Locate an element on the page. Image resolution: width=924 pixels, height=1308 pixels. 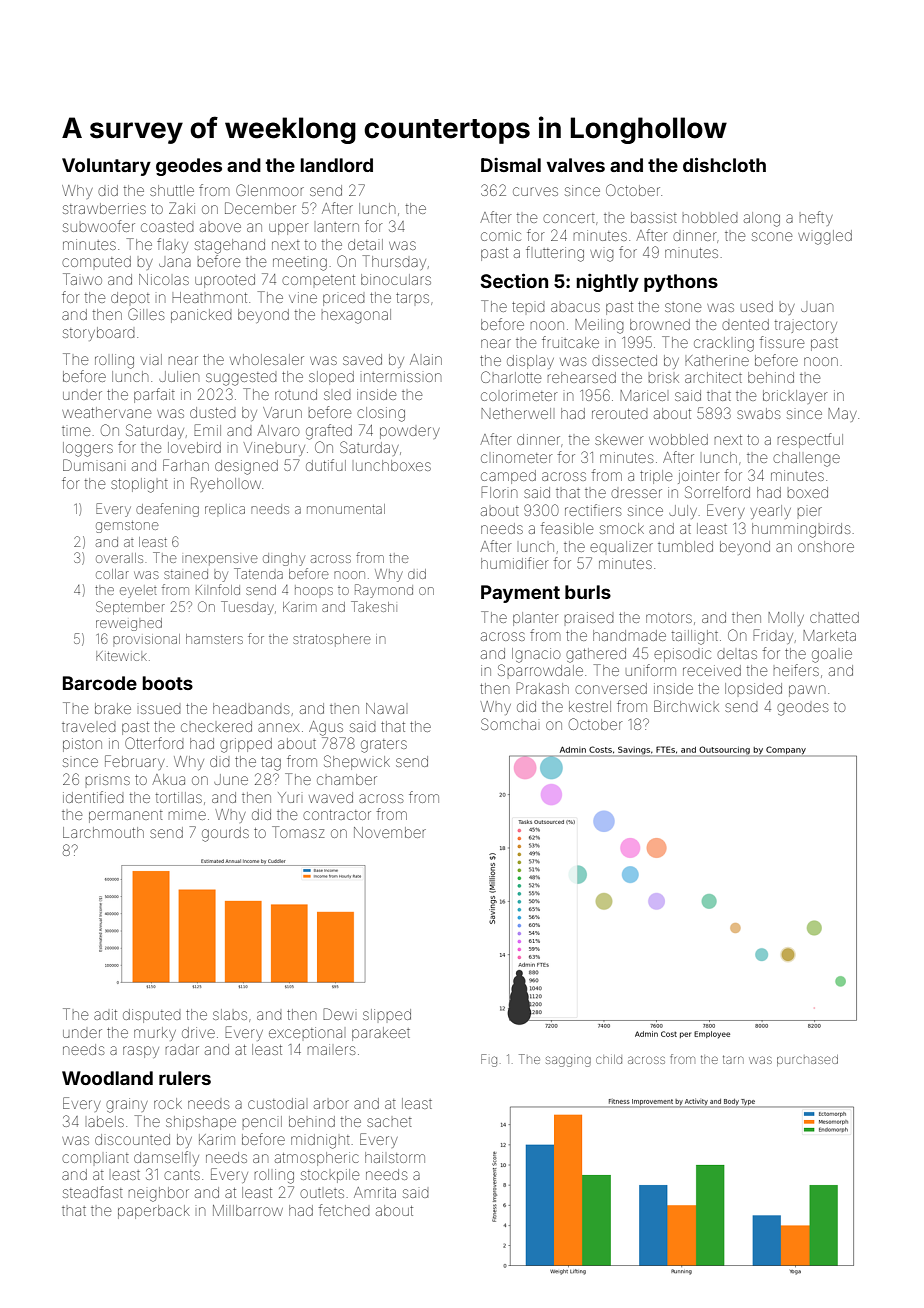
trajectory is located at coordinates (806, 326).
